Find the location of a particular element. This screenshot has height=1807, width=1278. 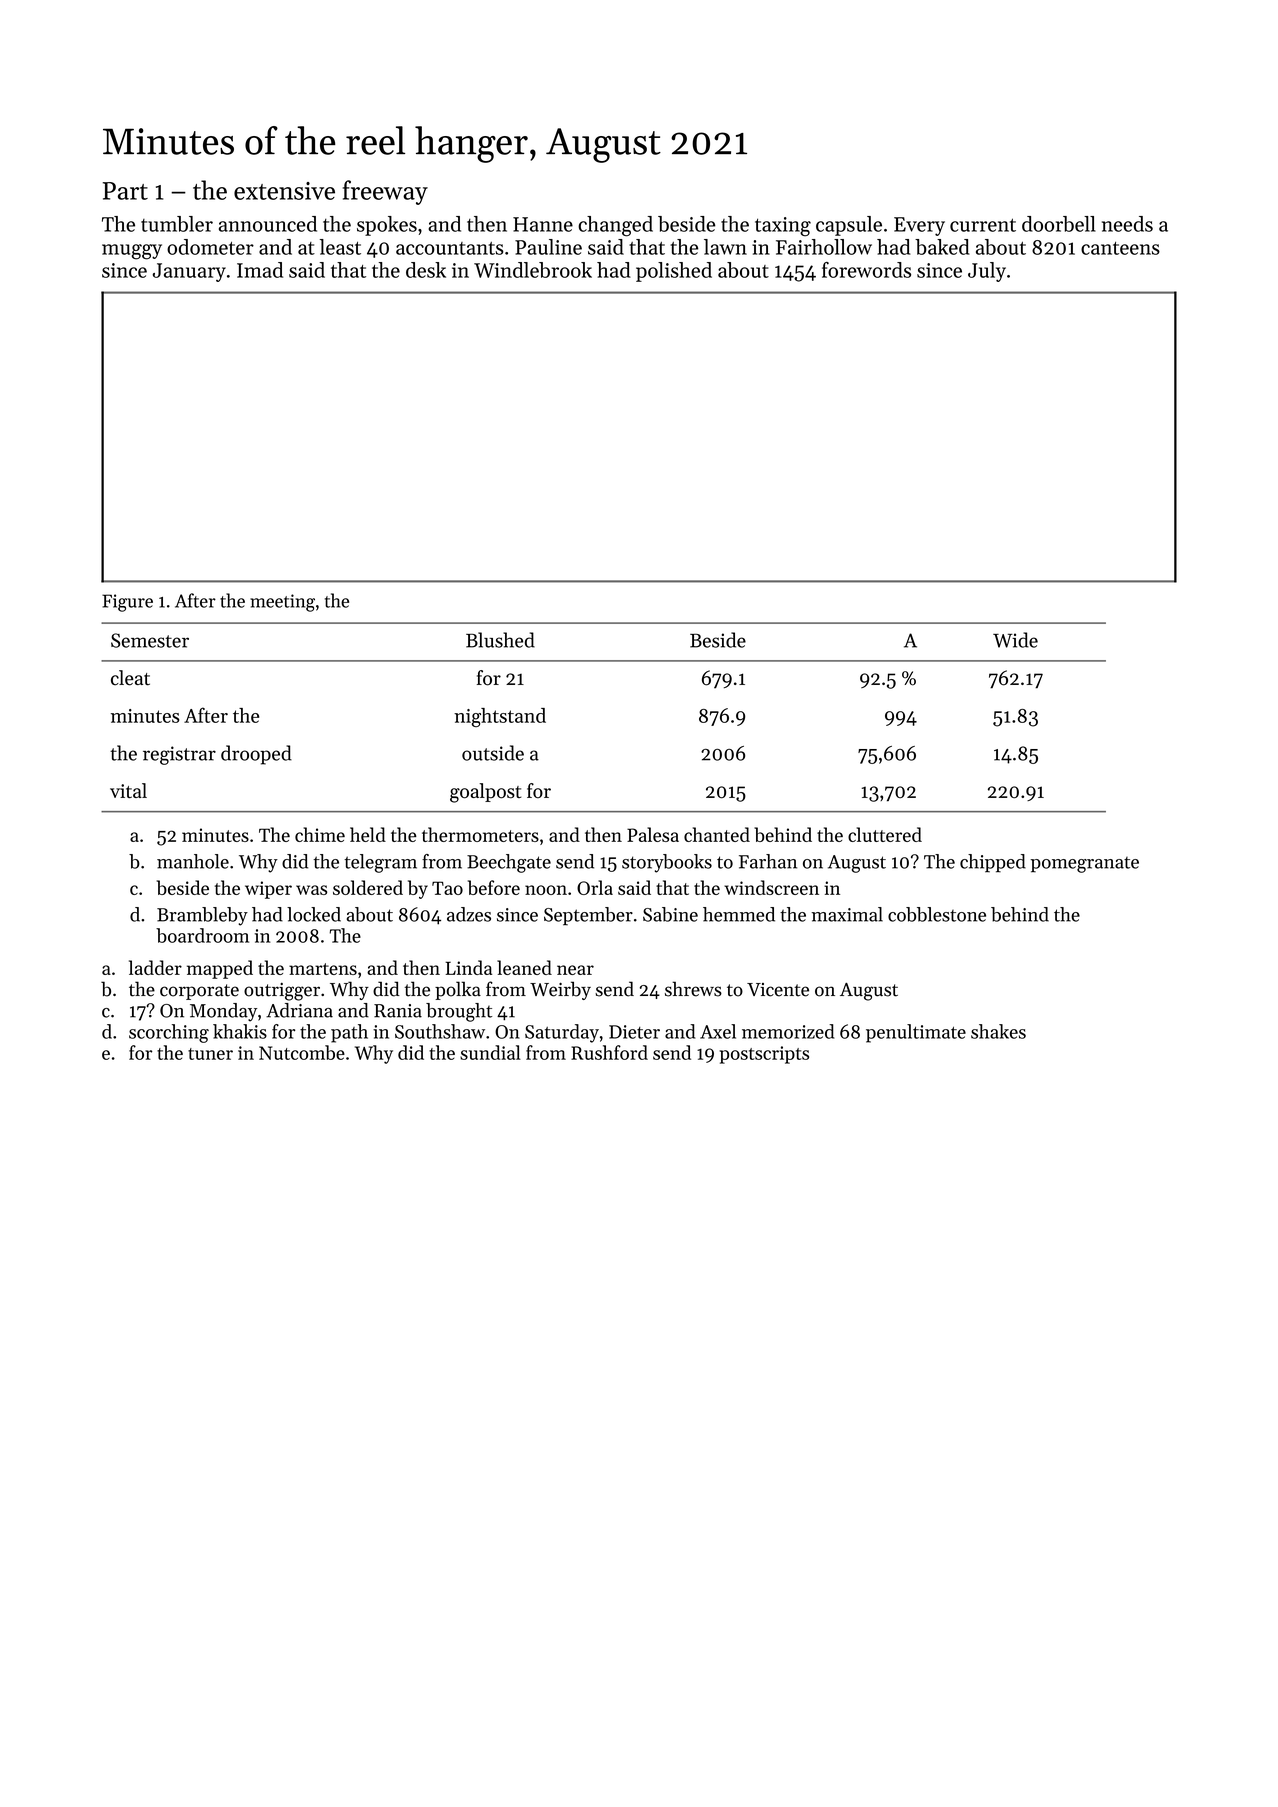

Blushed is located at coordinates (500, 640).
